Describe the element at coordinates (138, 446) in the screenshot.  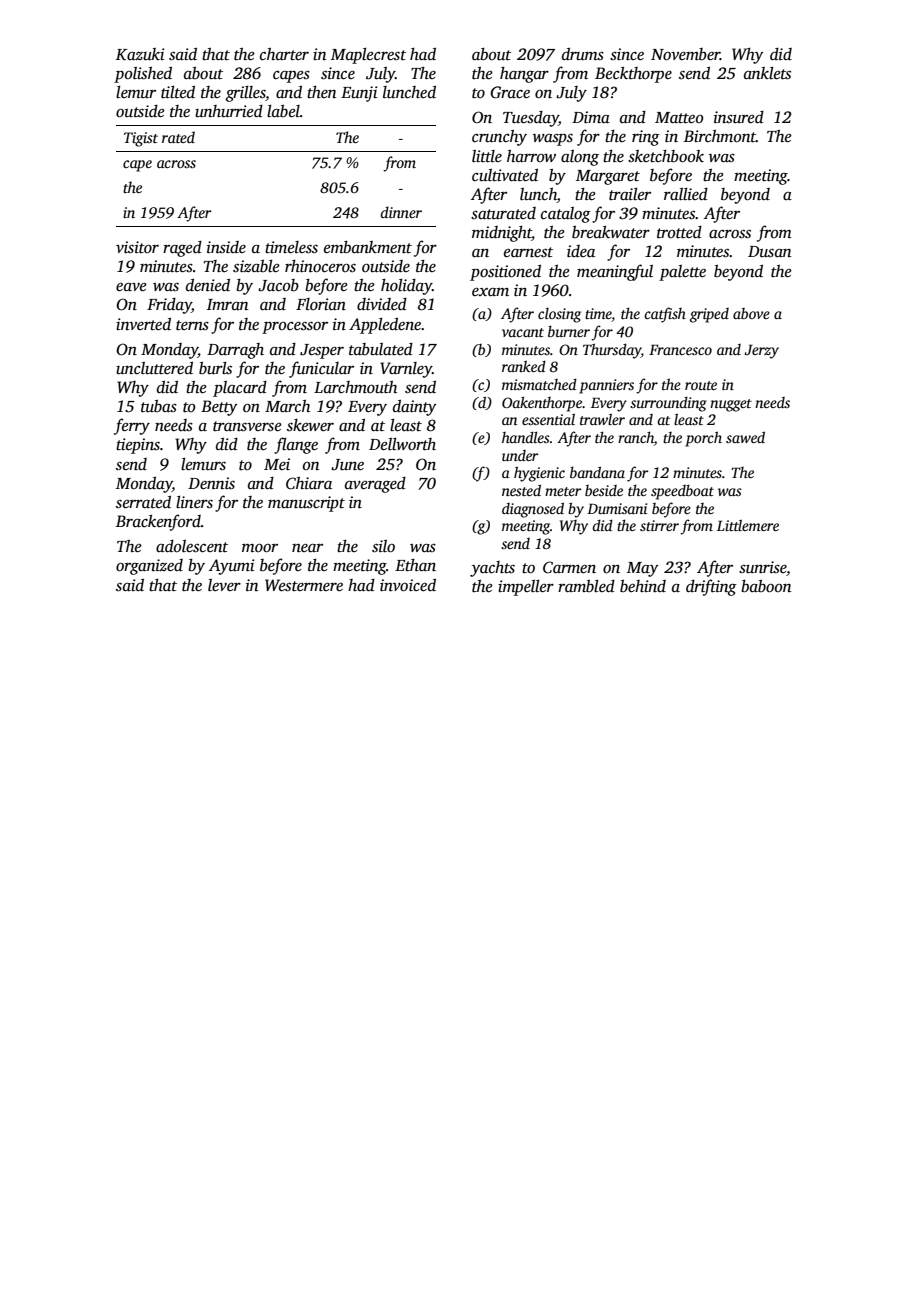
I see `tiepins` at that location.
